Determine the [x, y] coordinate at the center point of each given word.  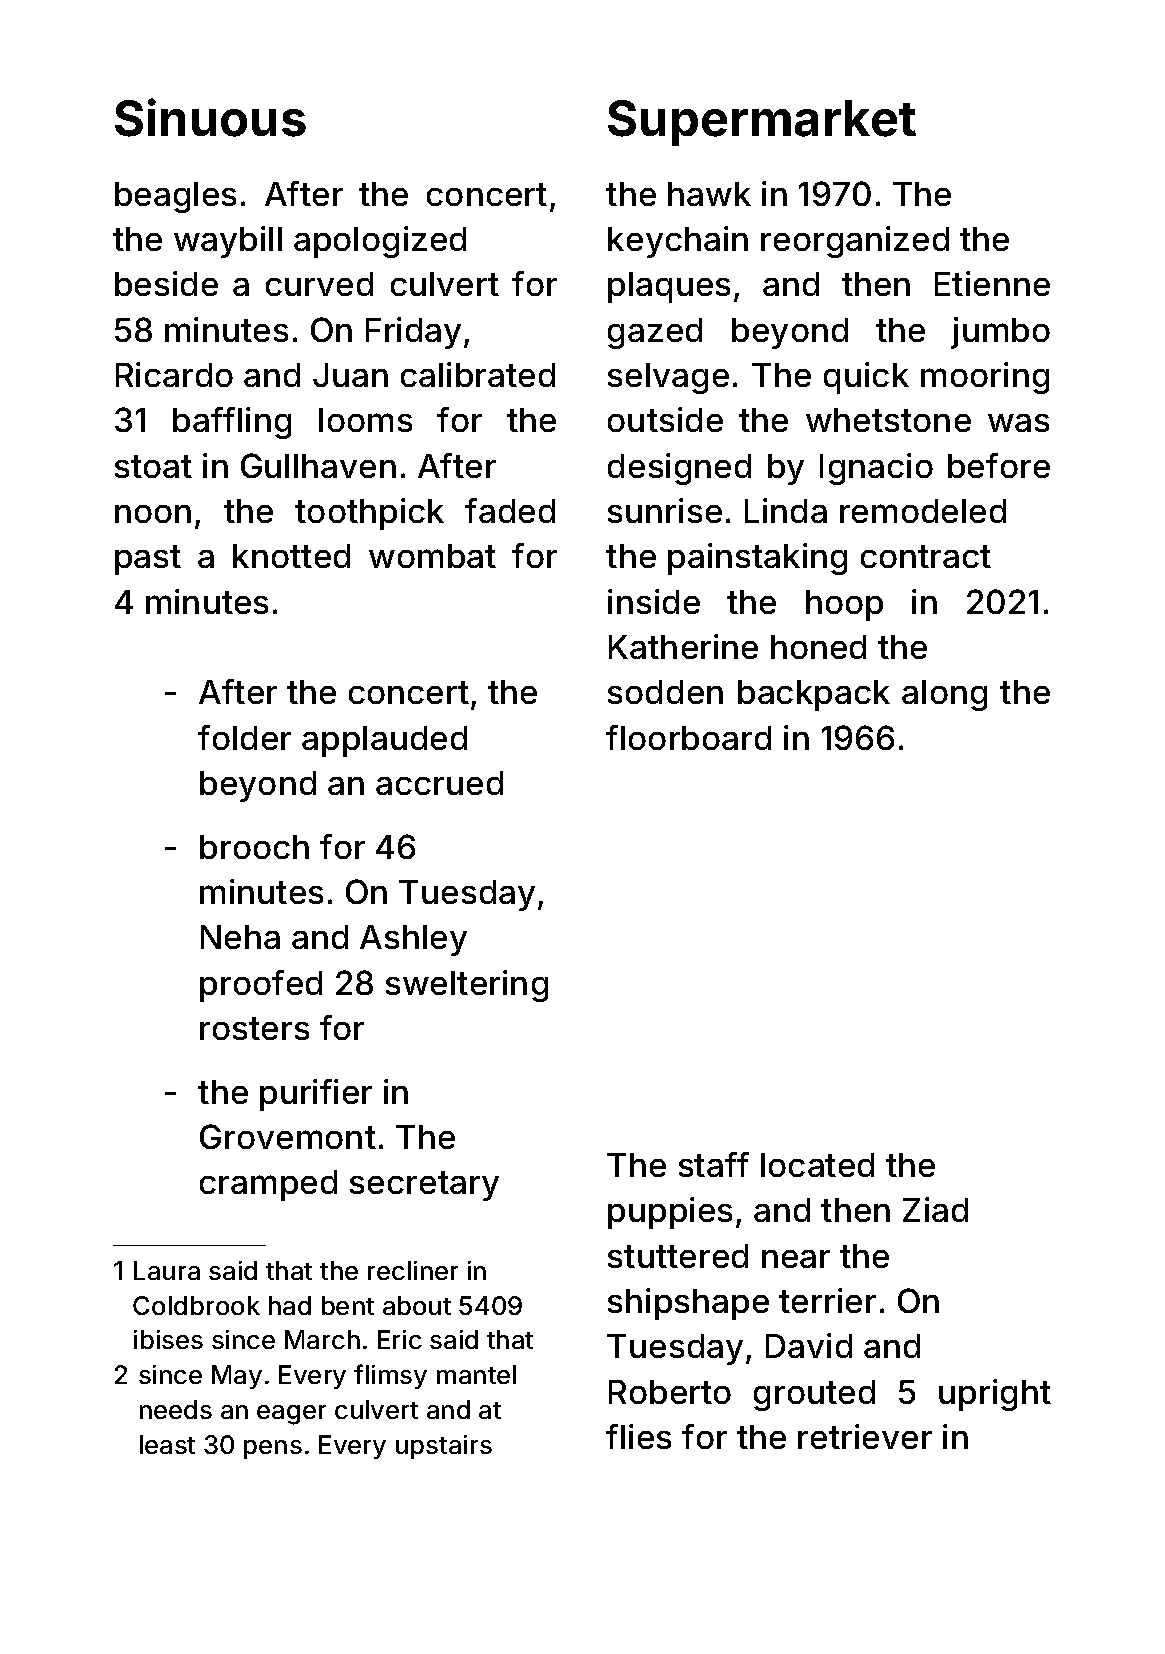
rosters [254, 1028]
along [944, 695]
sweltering [467, 986]
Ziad [935, 1209]
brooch [254, 847]
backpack [814, 695]
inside [654, 601]
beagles [175, 197]
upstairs [444, 1447]
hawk [709, 194]
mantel [476, 1374]
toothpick [369, 514]
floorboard [688, 737]
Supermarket [762, 123]
